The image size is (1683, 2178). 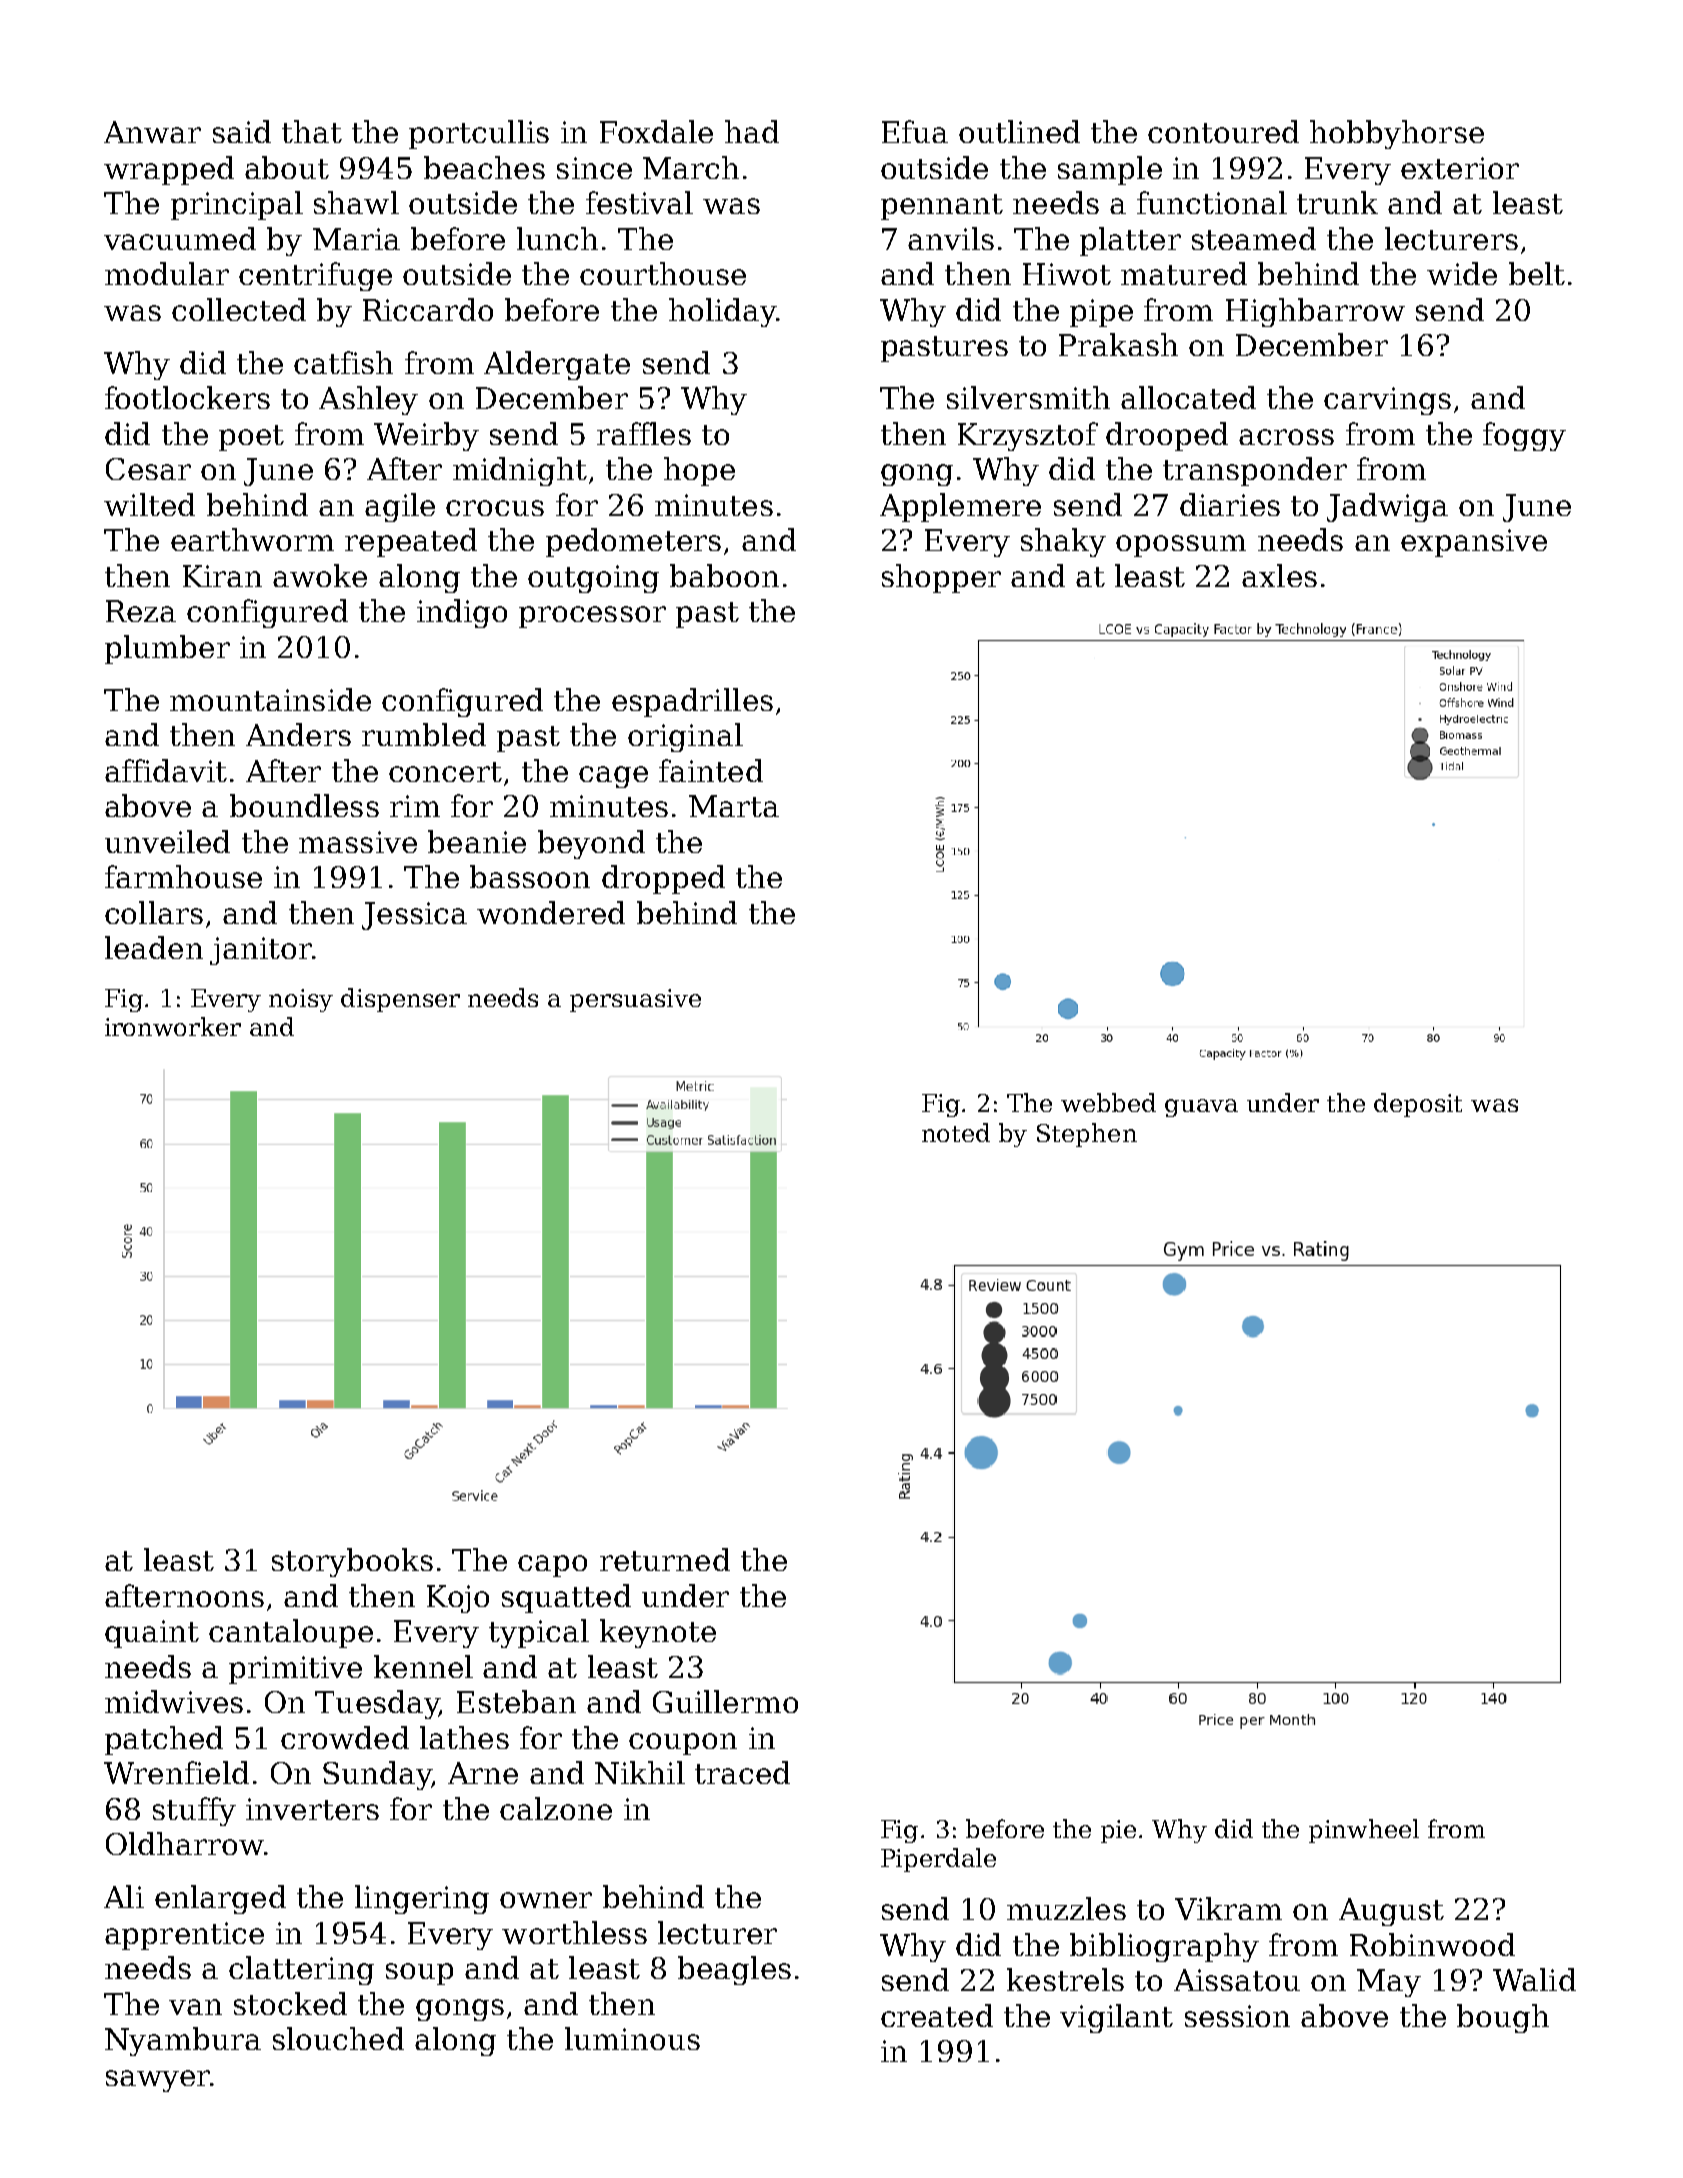 What do you see at coordinates (699, 471) in the document?
I see `hope` at bounding box center [699, 471].
